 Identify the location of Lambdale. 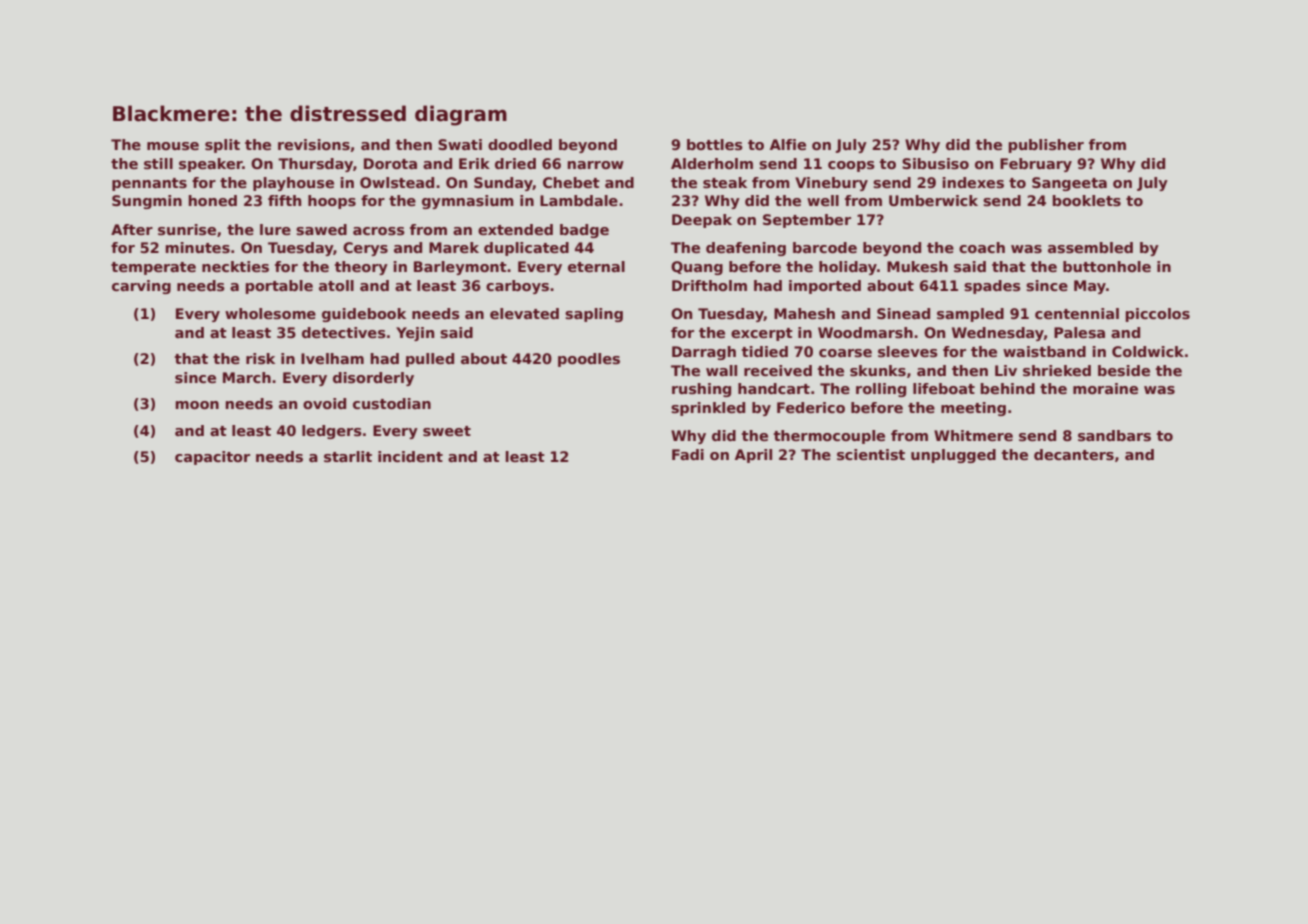
(579, 200).
